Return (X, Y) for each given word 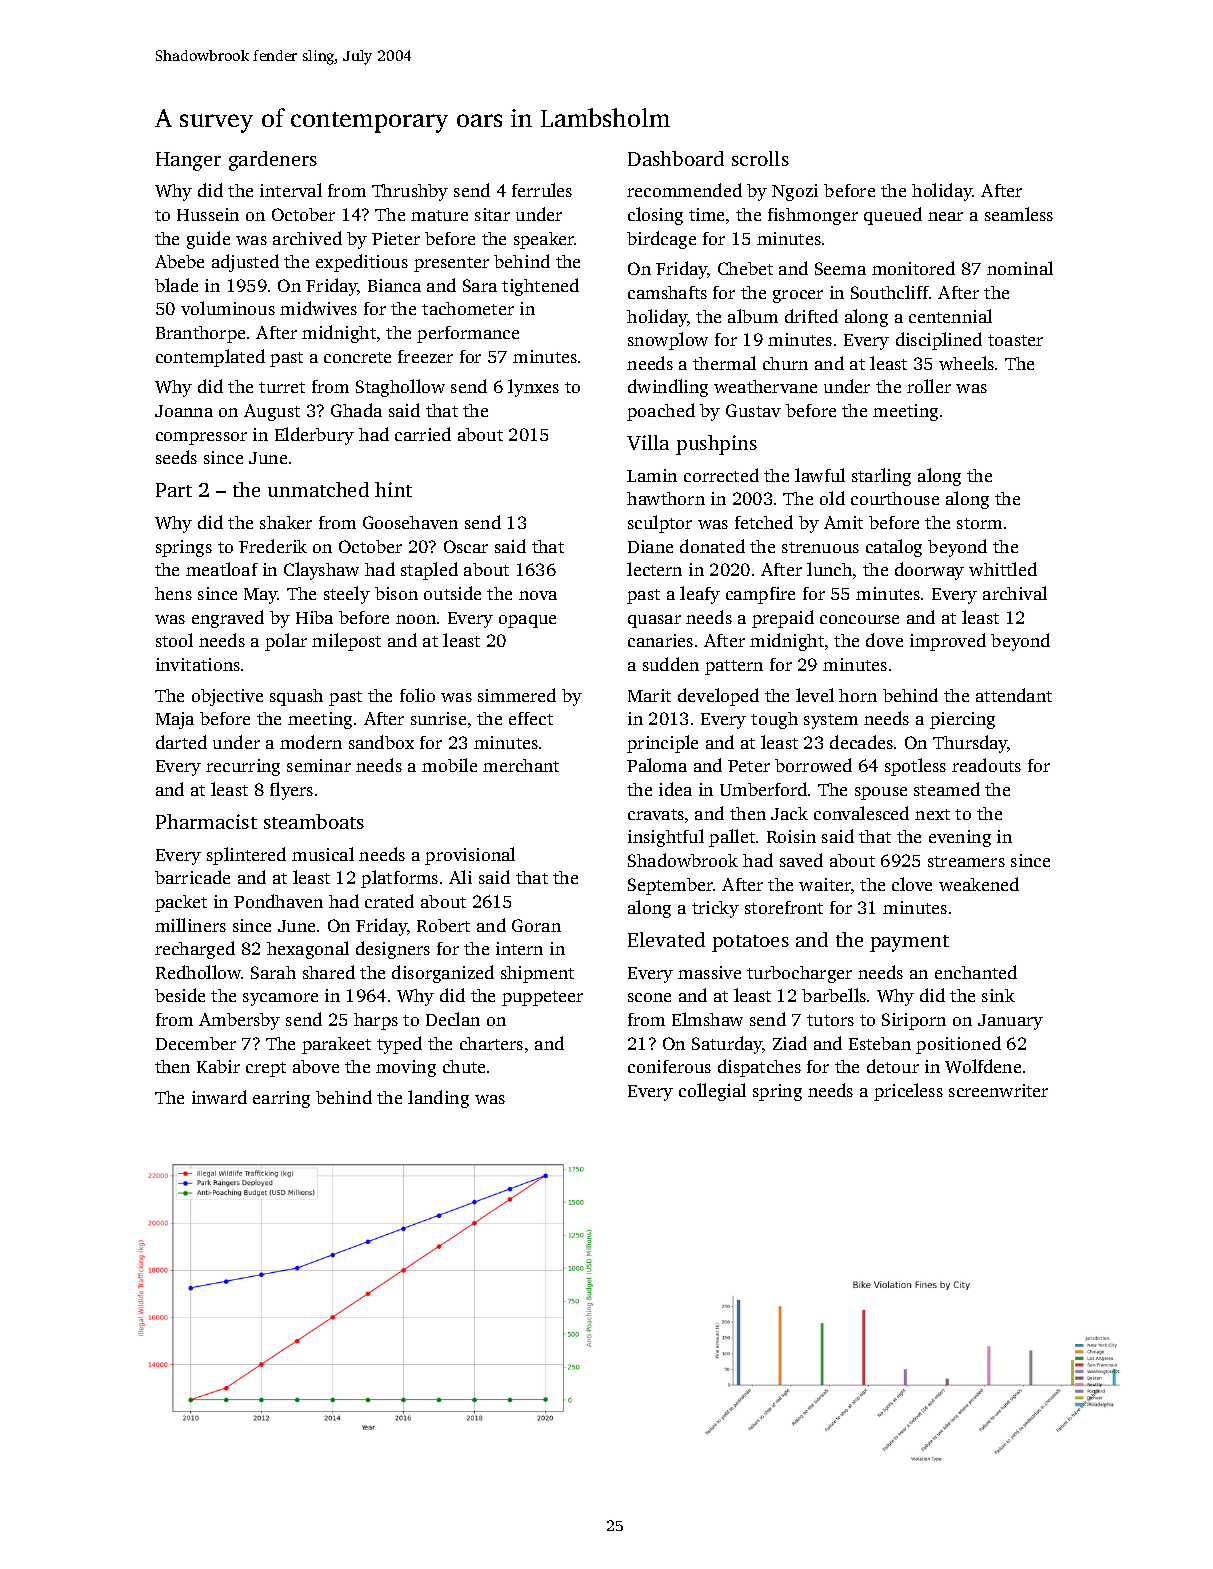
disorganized (443, 974)
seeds (176, 457)
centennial (950, 316)
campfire (760, 595)
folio (417, 695)
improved (948, 642)
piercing (962, 720)
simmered (517, 695)
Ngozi (795, 192)
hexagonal (308, 950)
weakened (979, 884)
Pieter (396, 238)
